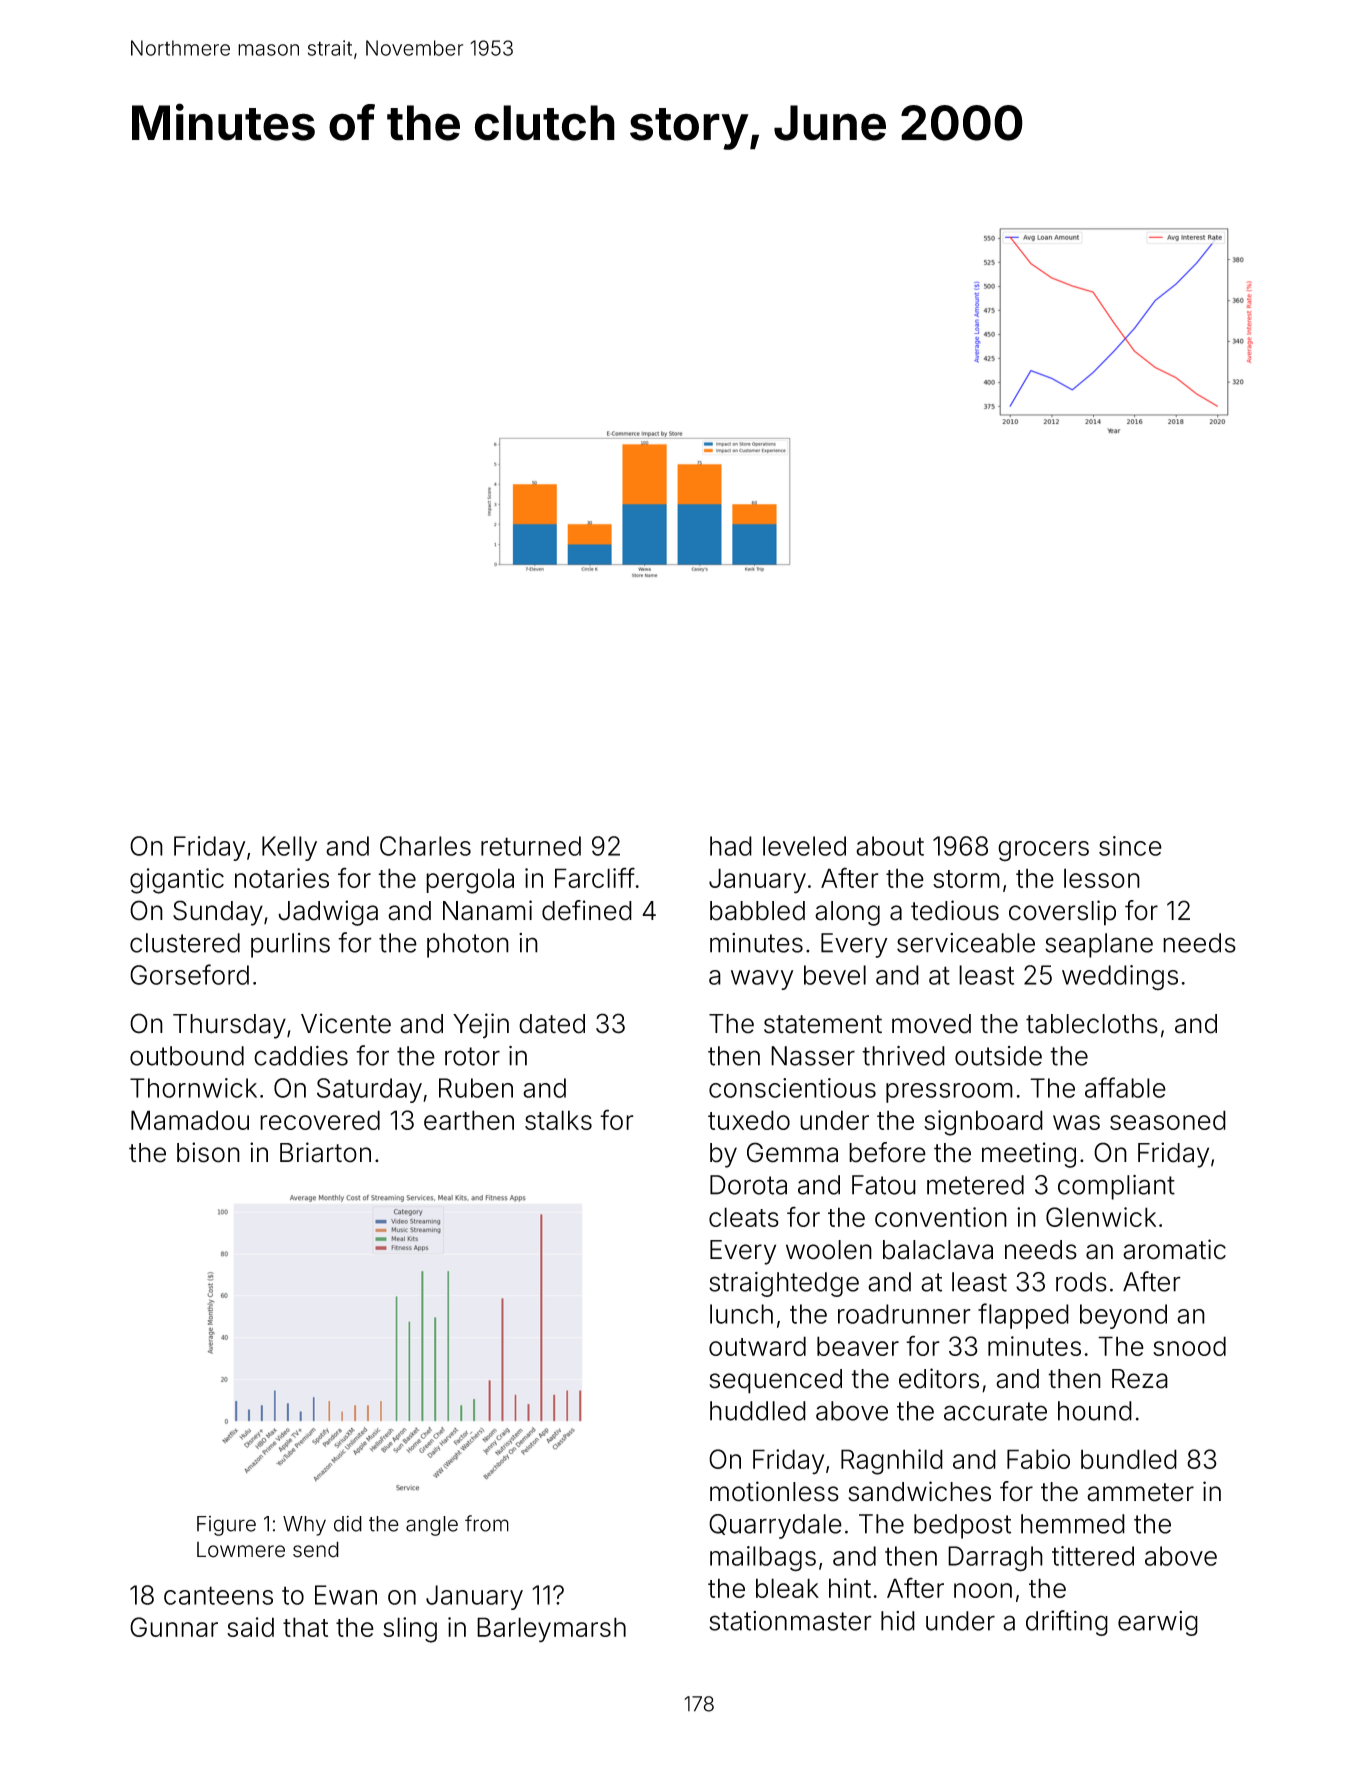 The image size is (1367, 1769). Describe the element at coordinates (748, 1185) in the document. I see `Dorota` at that location.
